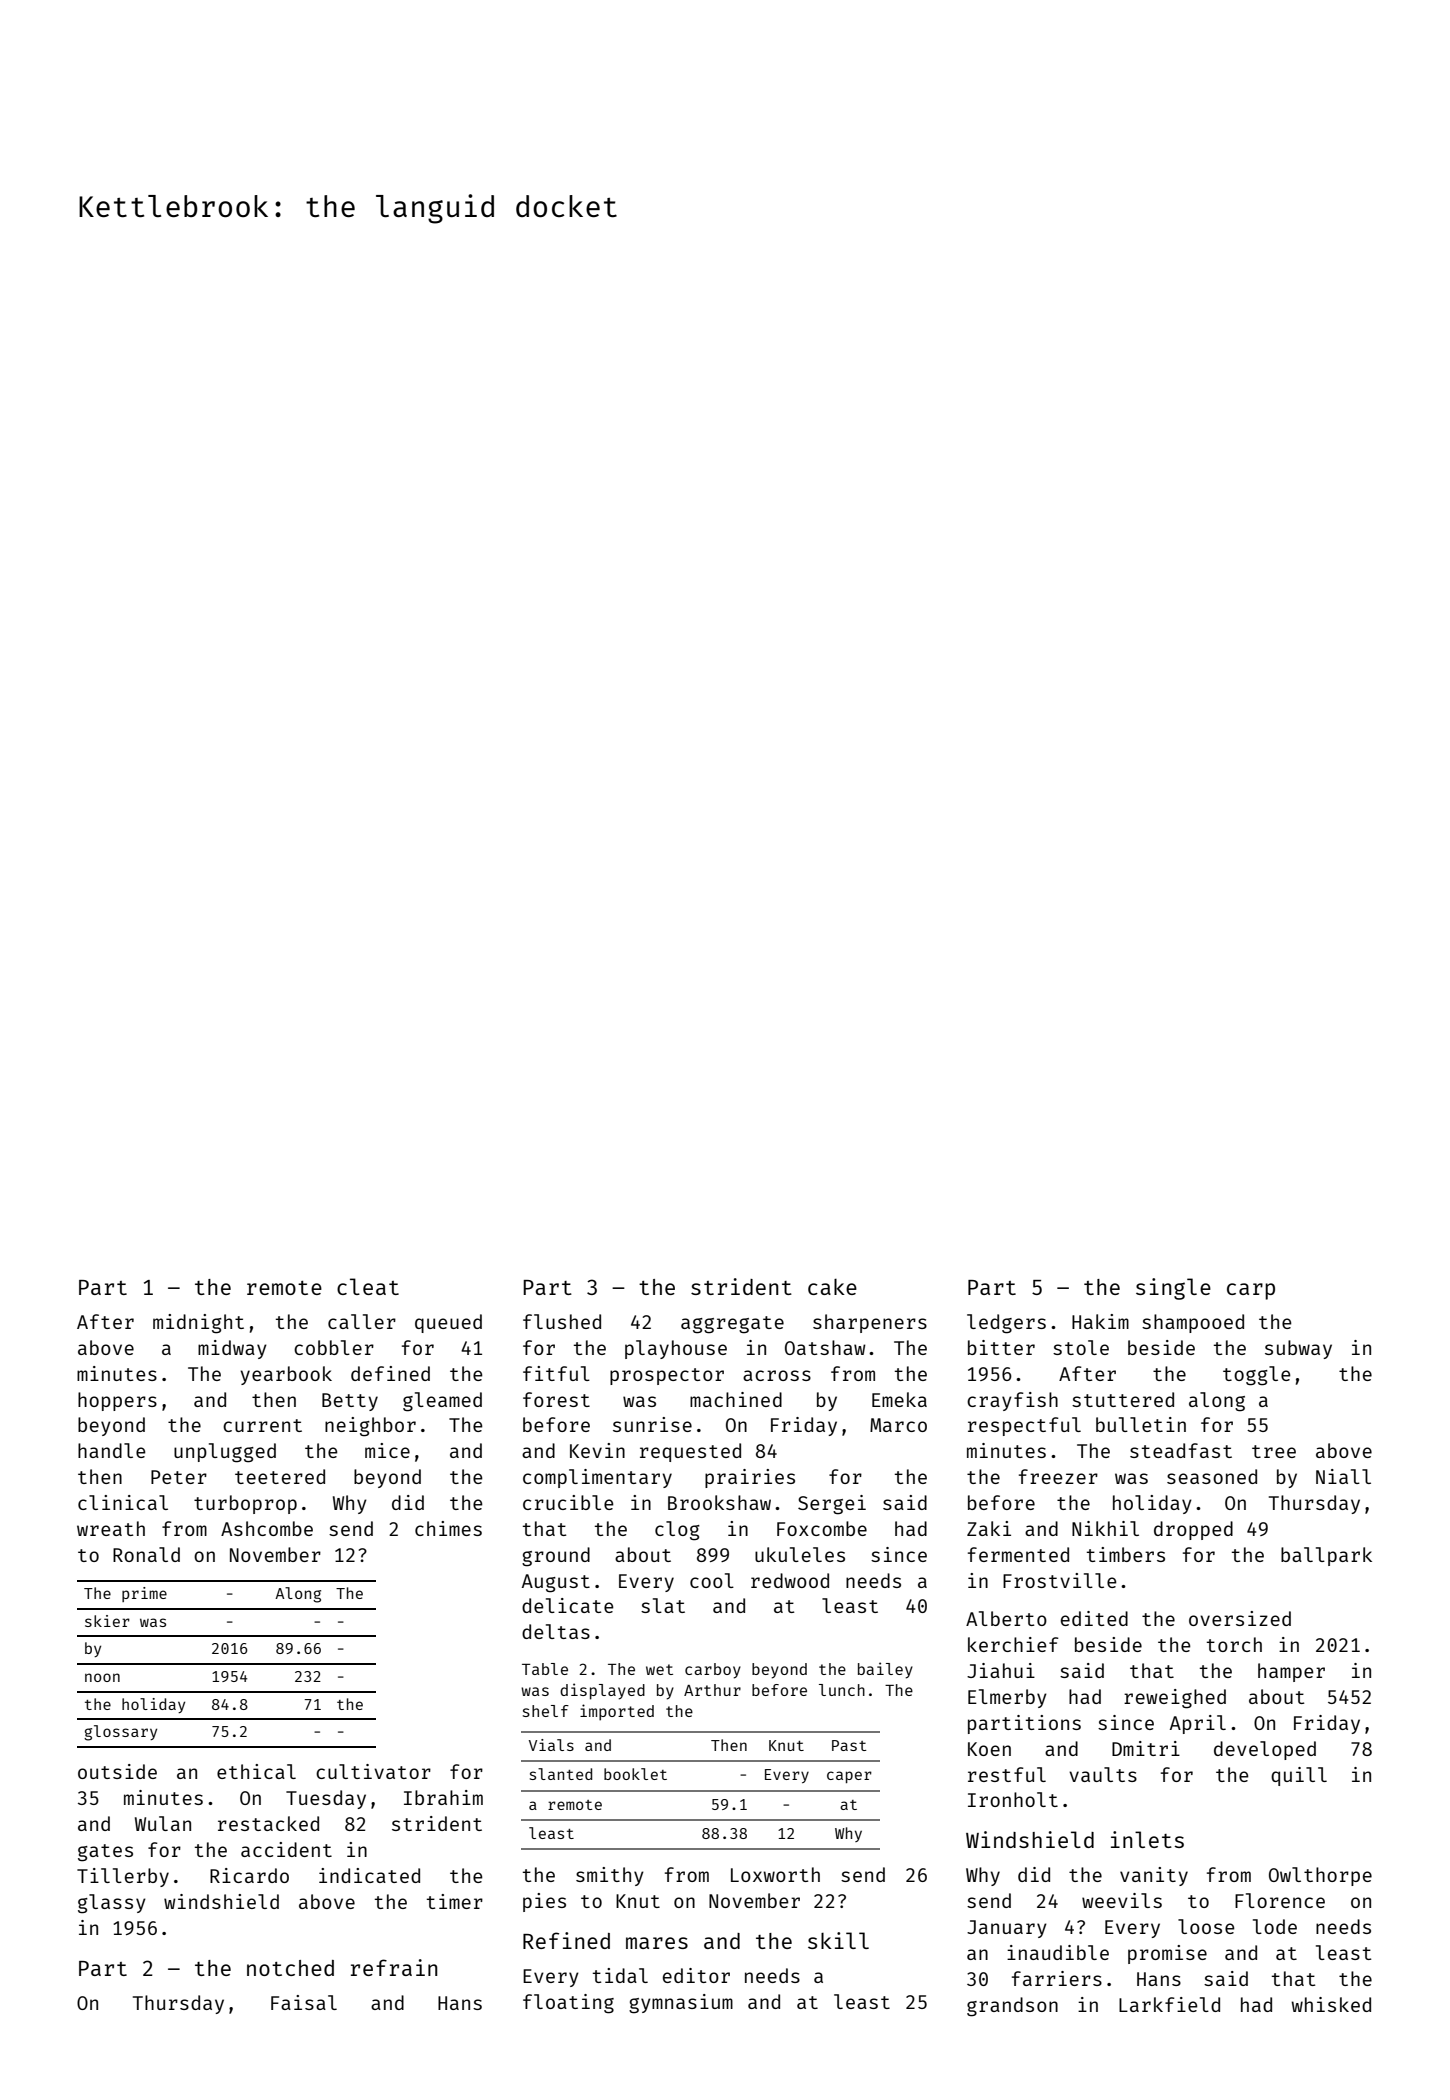  Describe the element at coordinates (368, 1286) in the document. I see `cleat` at that location.
